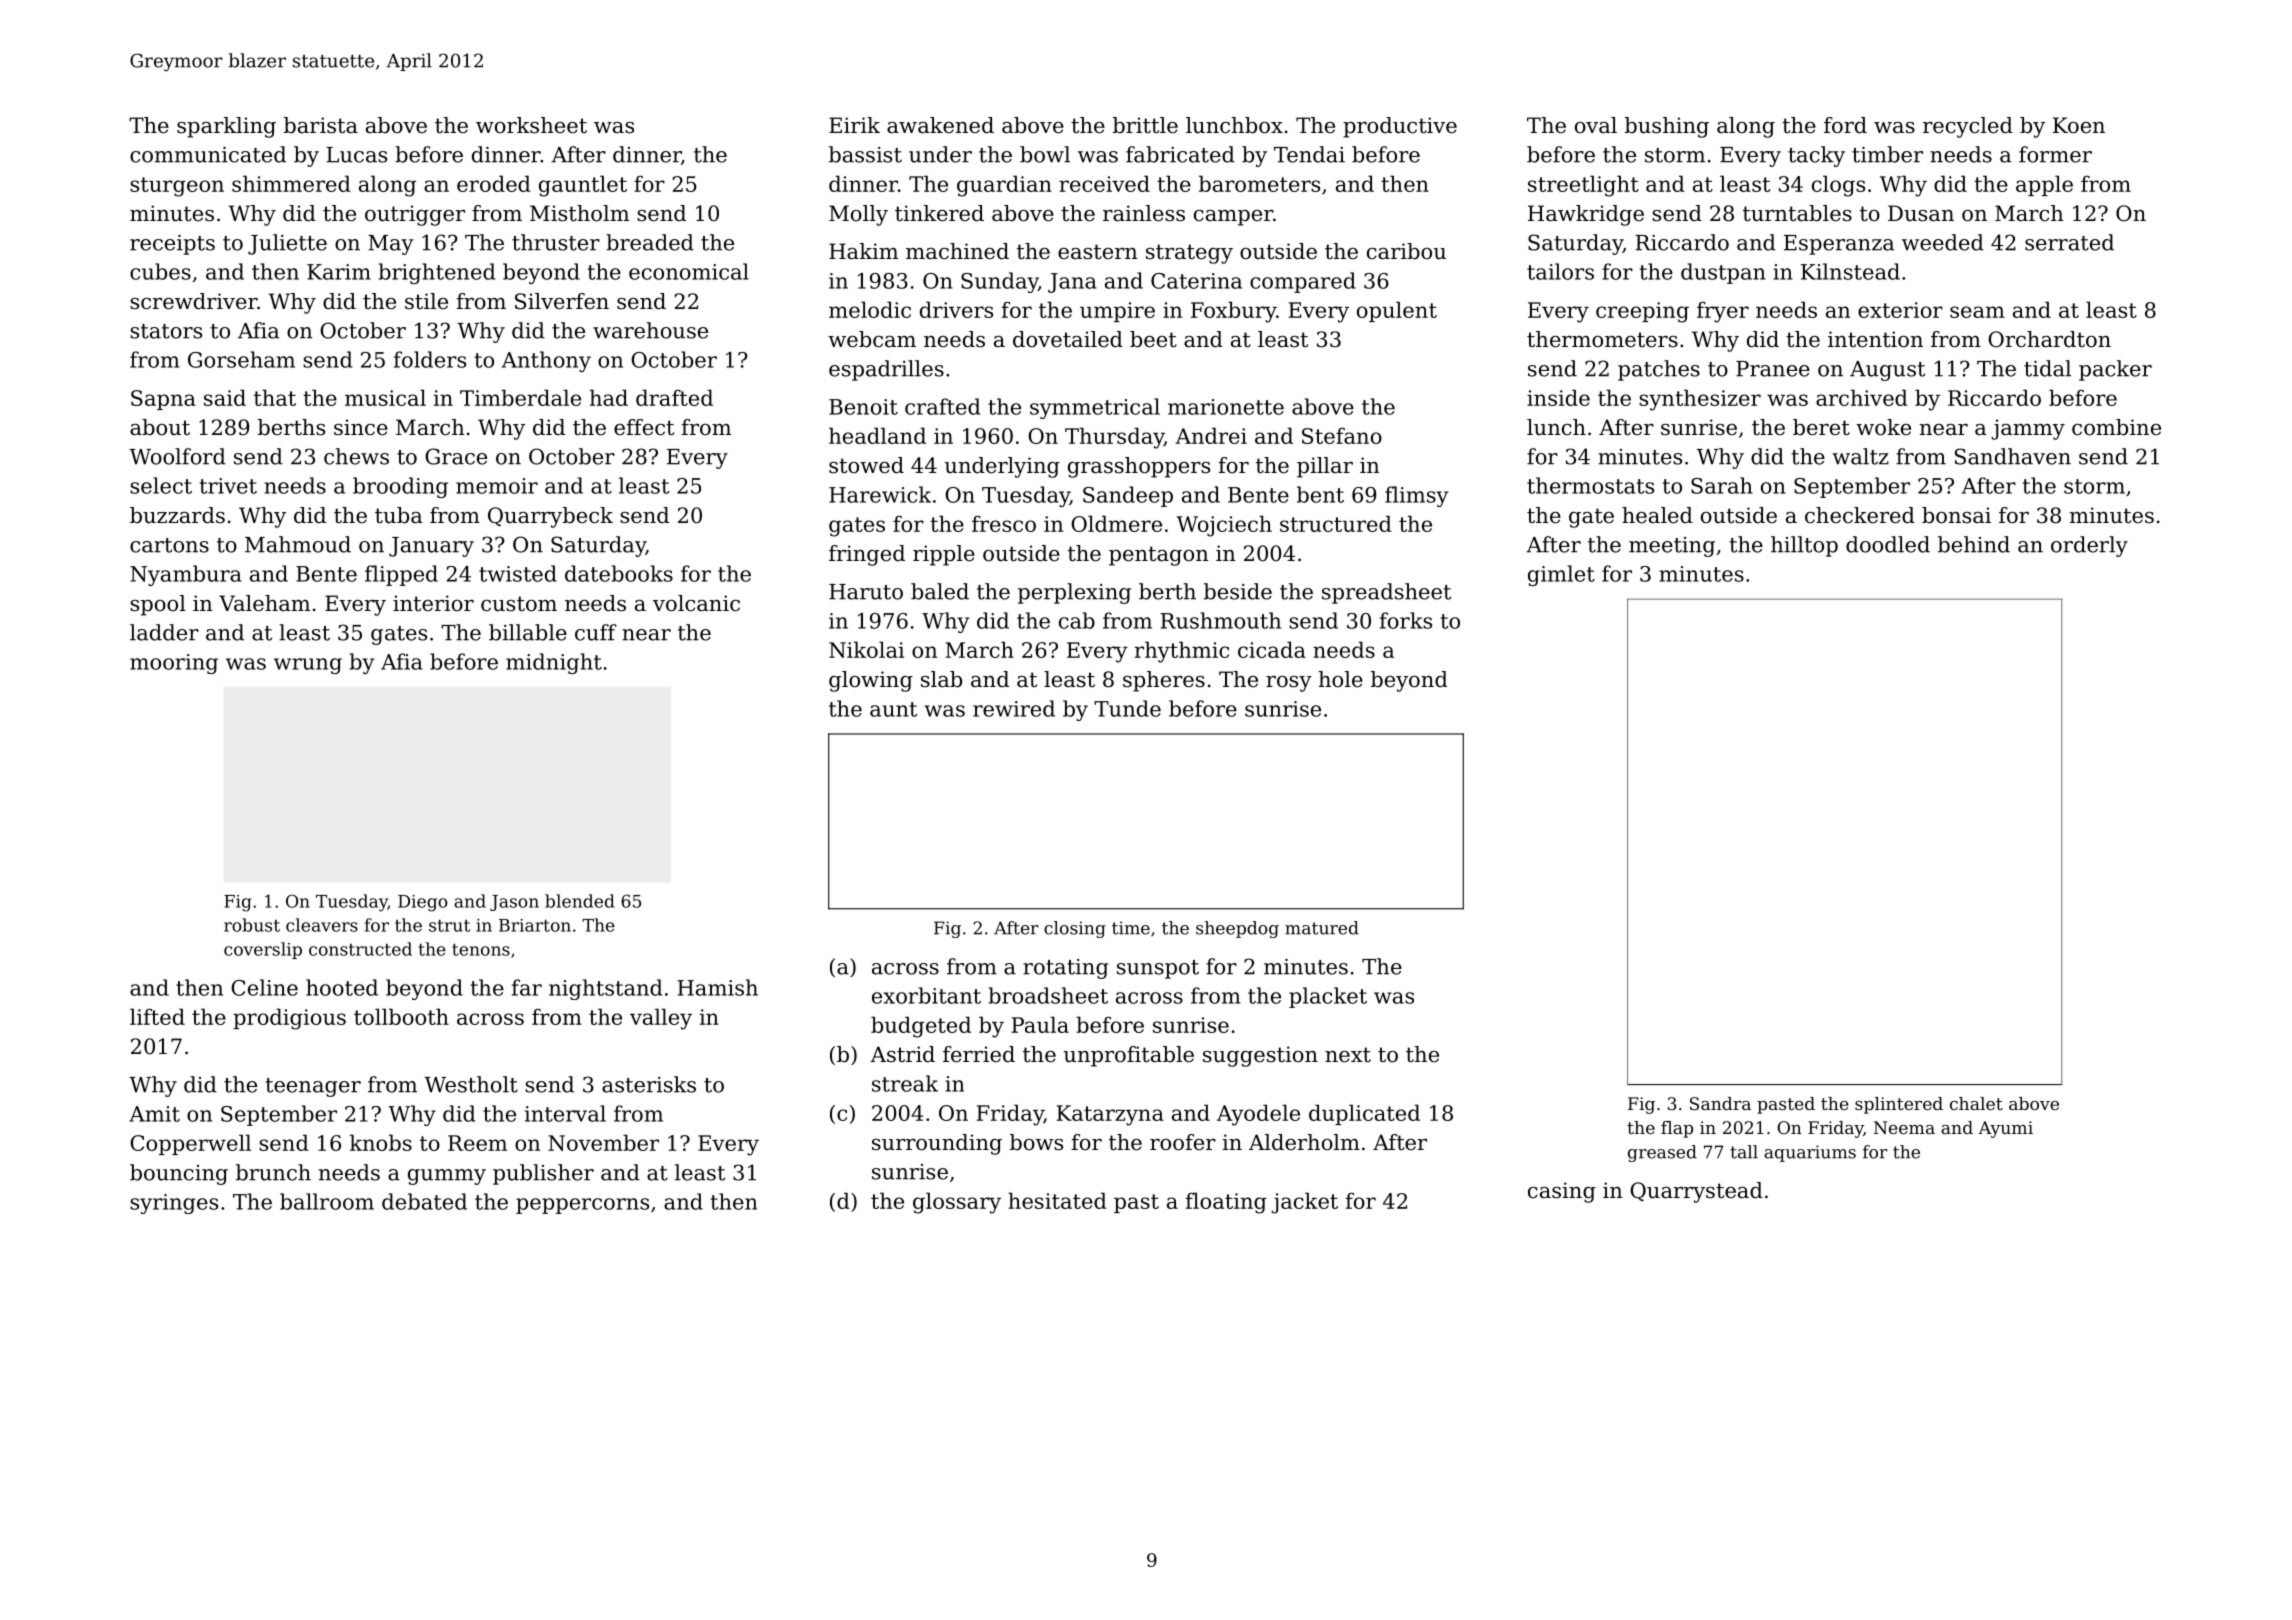 This document has width=2292, height=1620. Describe the element at coordinates (2116, 427) in the document. I see `combine` at that location.
